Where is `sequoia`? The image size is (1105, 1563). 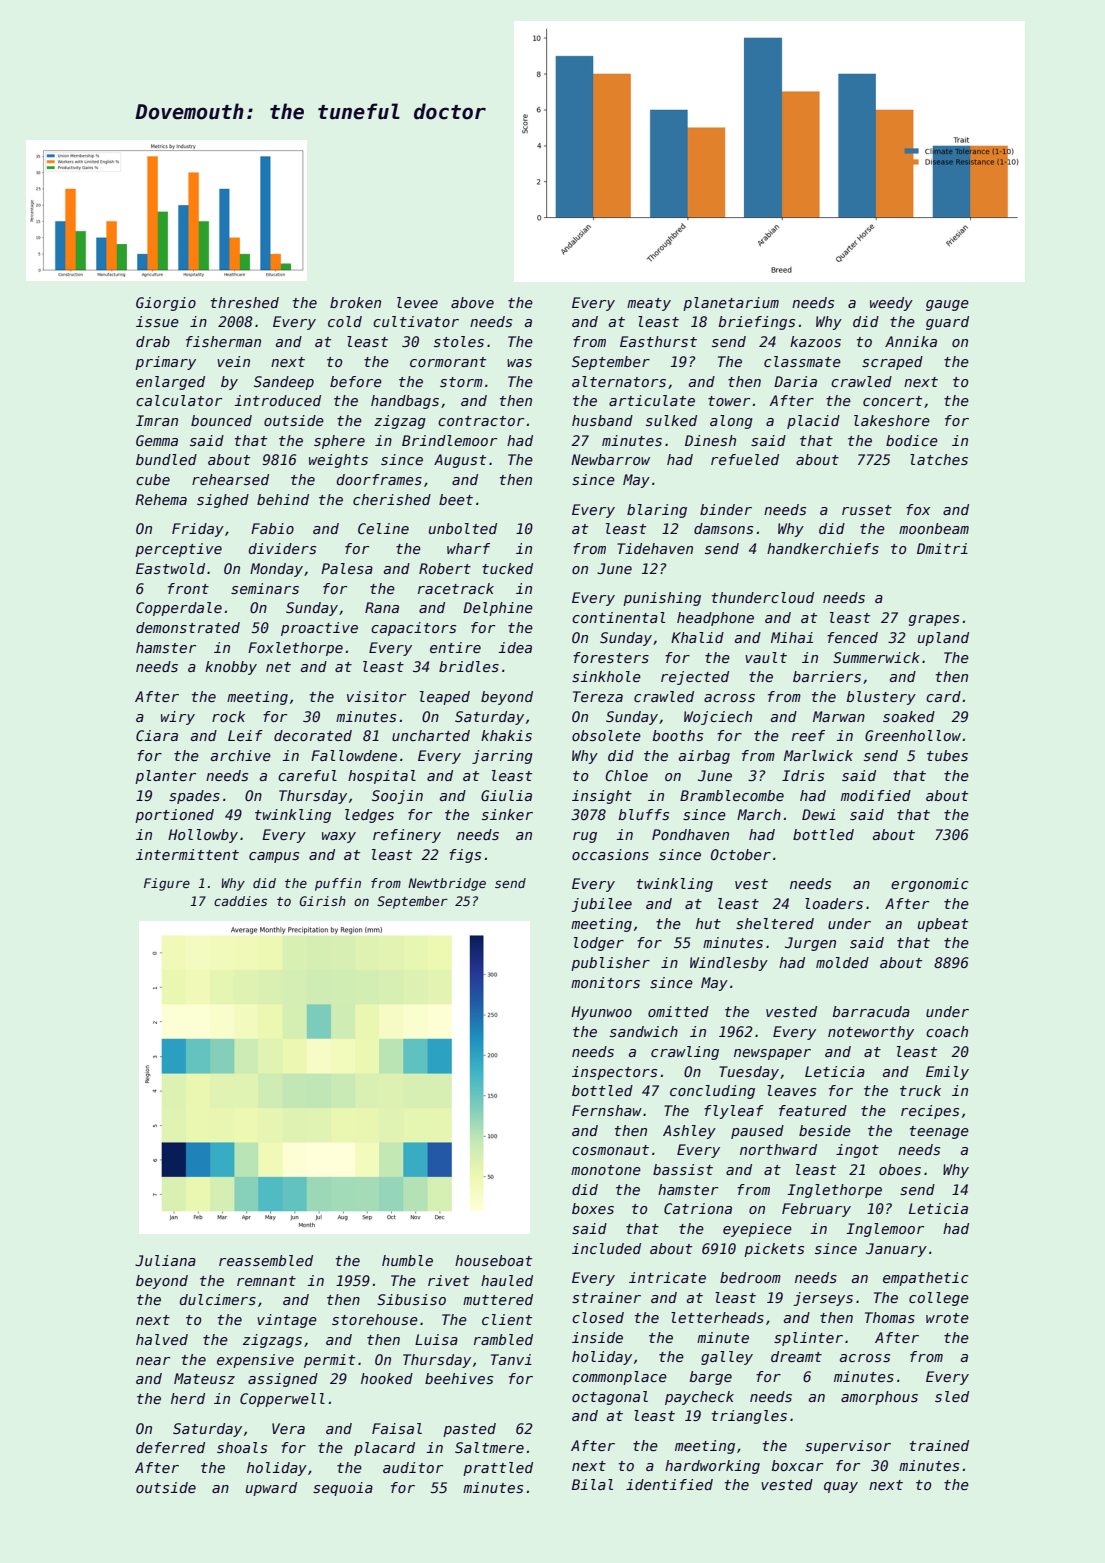
sequoia is located at coordinates (343, 1489).
